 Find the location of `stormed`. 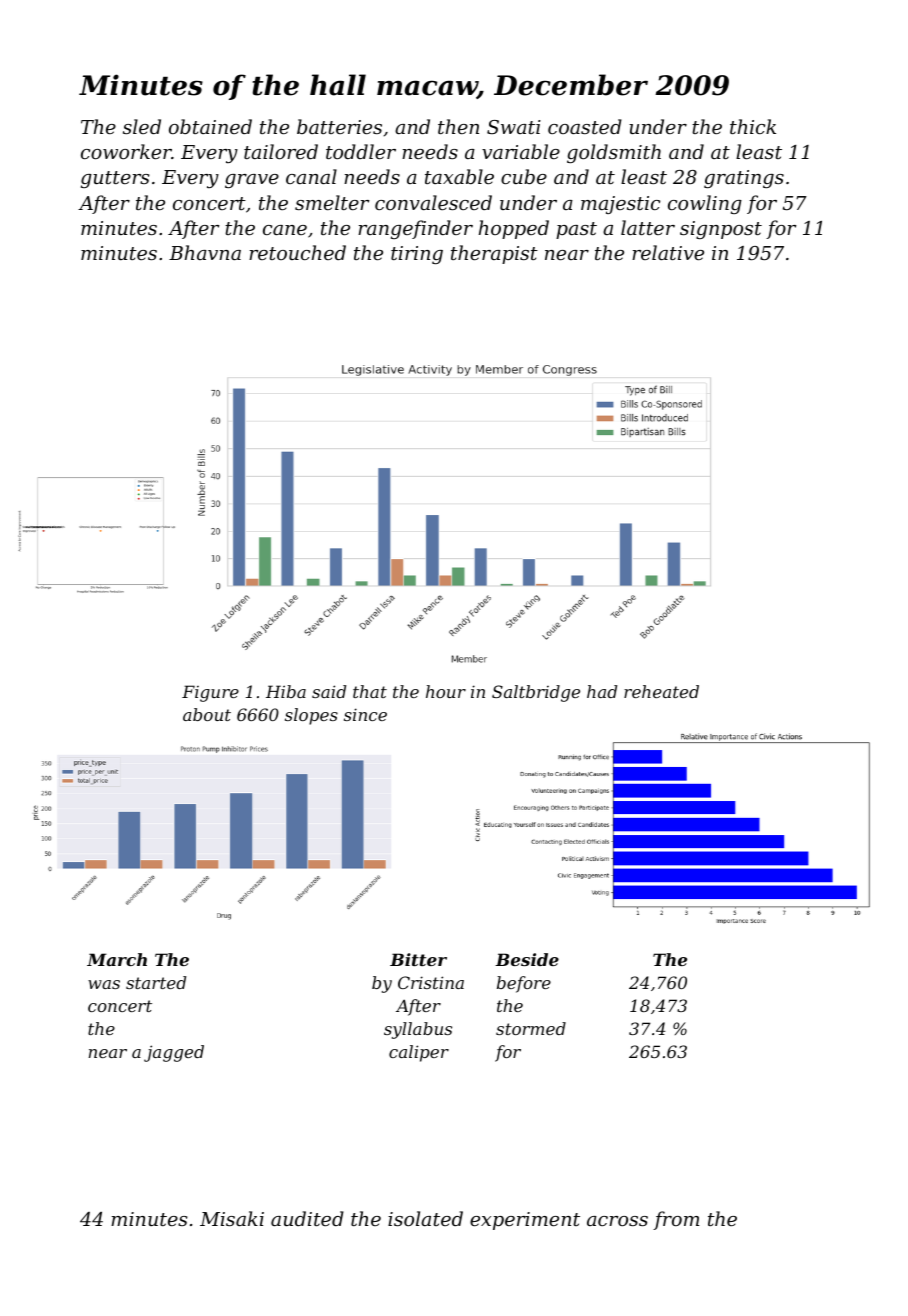

stormed is located at coordinates (531, 1028).
